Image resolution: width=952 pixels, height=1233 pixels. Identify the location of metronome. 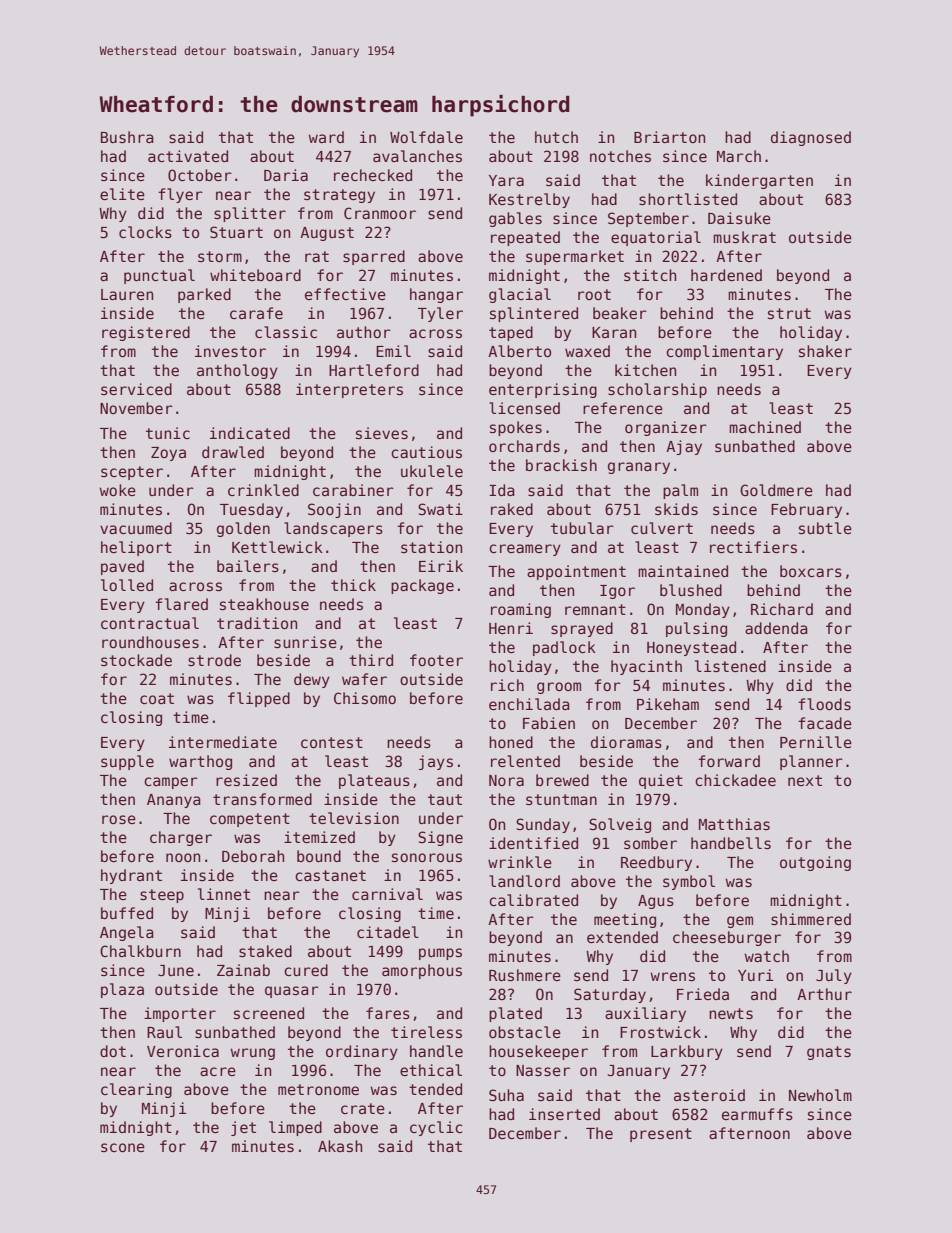
(318, 1089).
